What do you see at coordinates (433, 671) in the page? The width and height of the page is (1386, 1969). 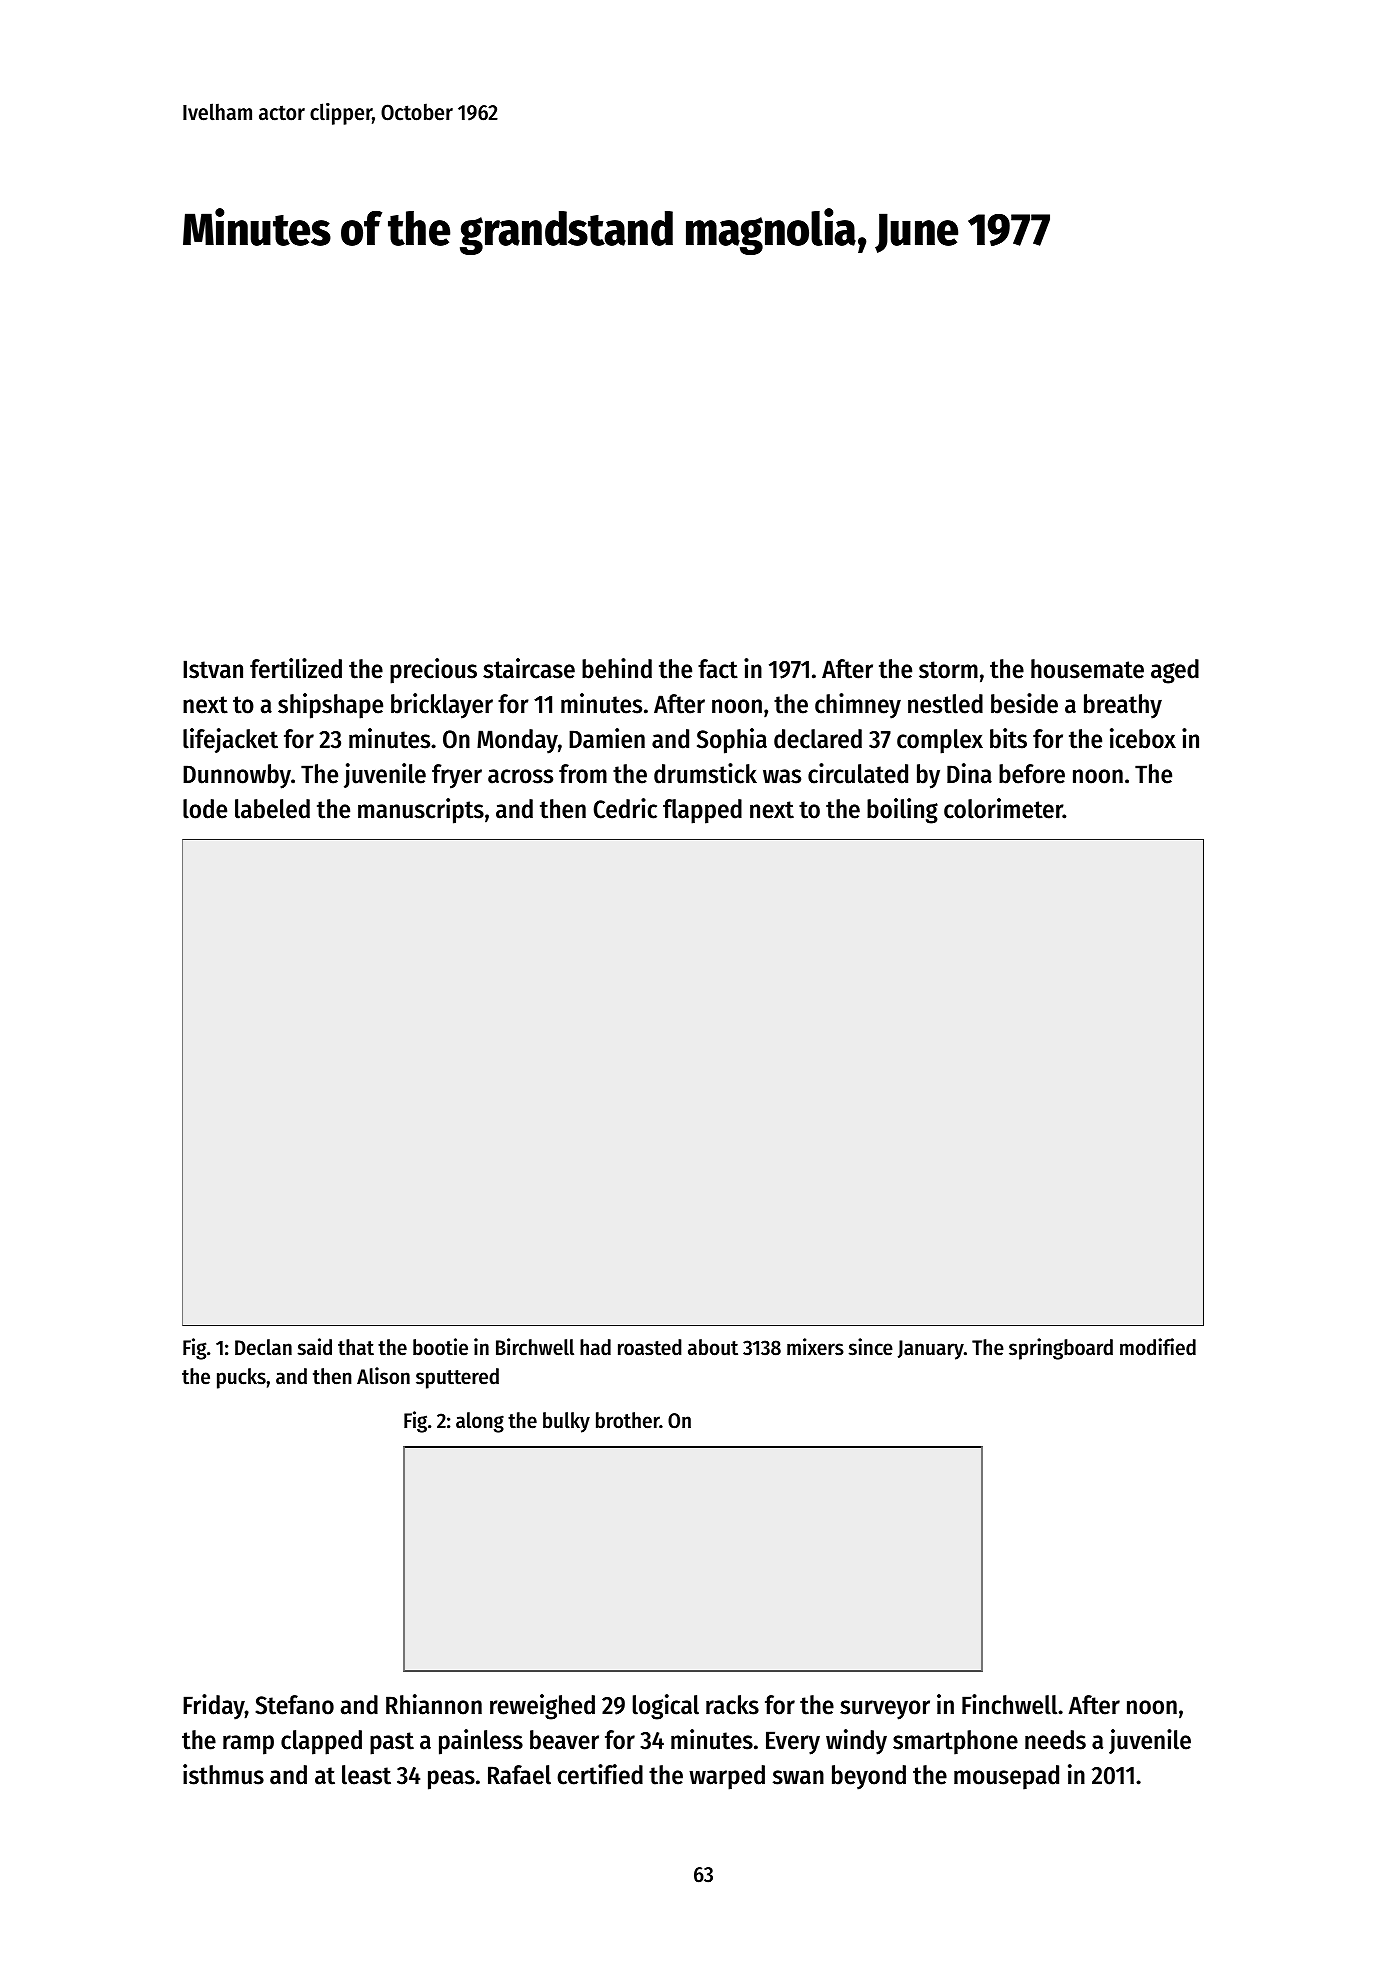 I see `precious` at bounding box center [433, 671].
